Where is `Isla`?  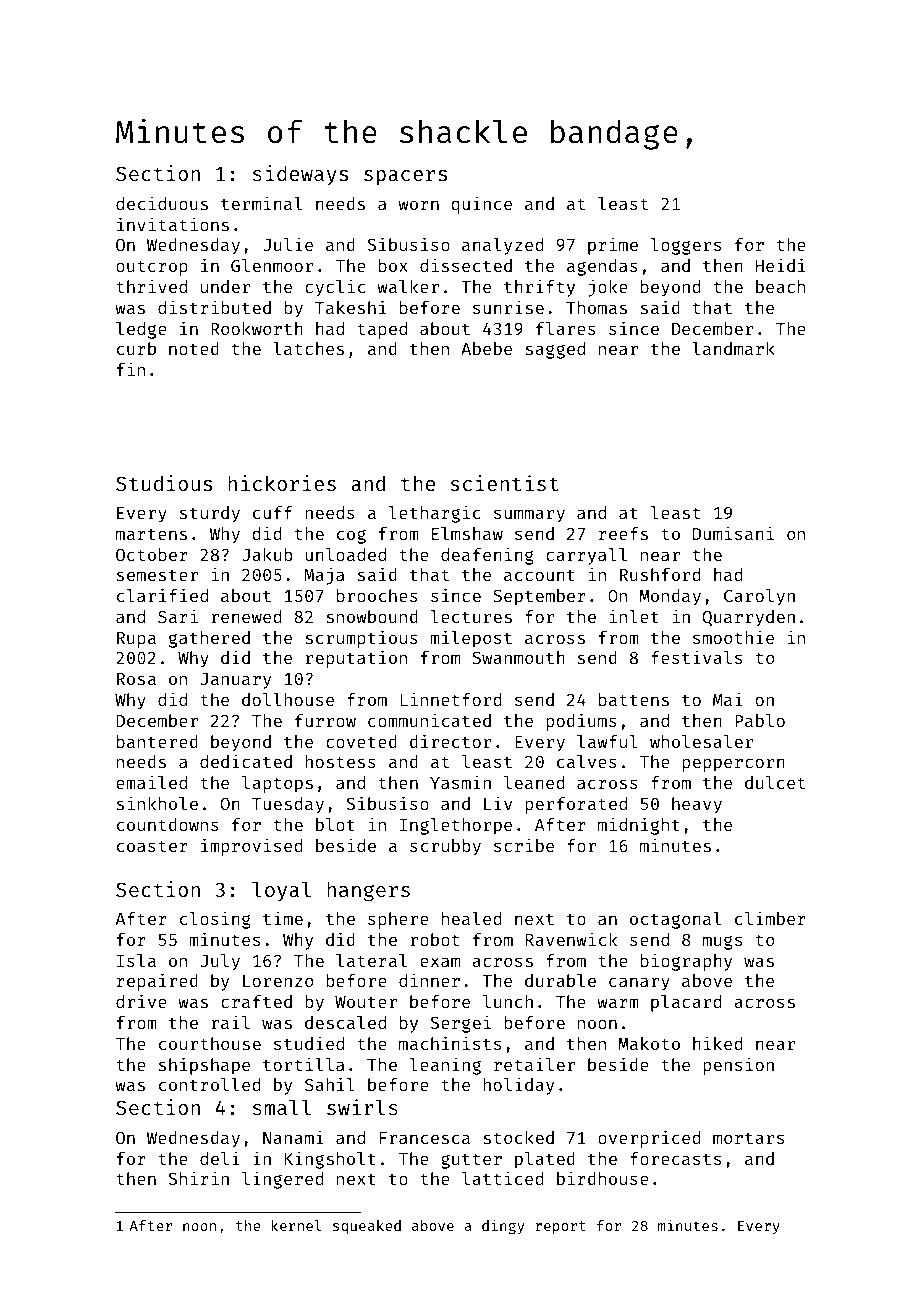
Isla is located at coordinates (136, 960).
